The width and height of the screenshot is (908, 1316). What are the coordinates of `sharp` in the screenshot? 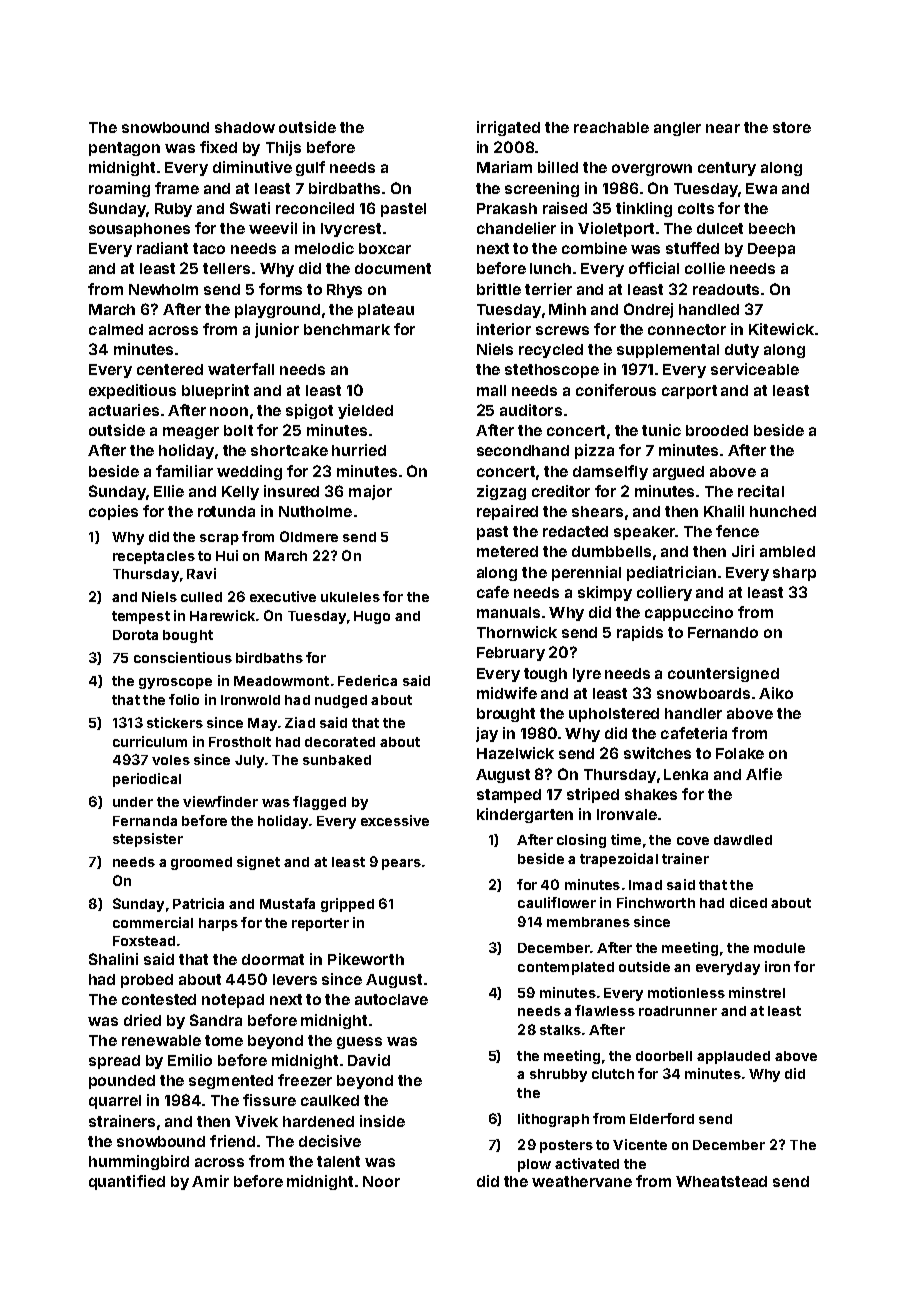 It's located at (794, 574).
